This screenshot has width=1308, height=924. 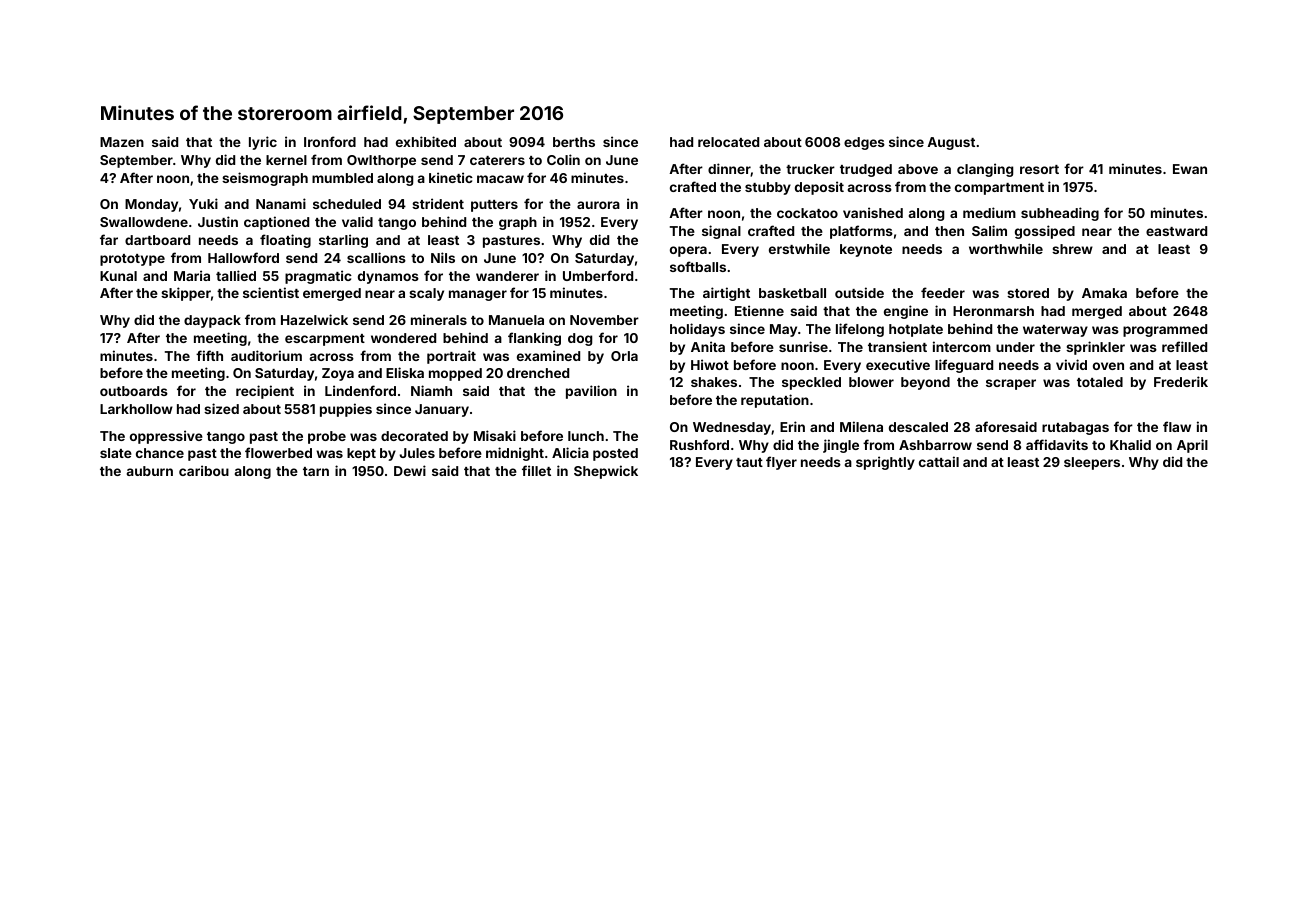 What do you see at coordinates (150, 471) in the screenshot?
I see `auburn` at bounding box center [150, 471].
